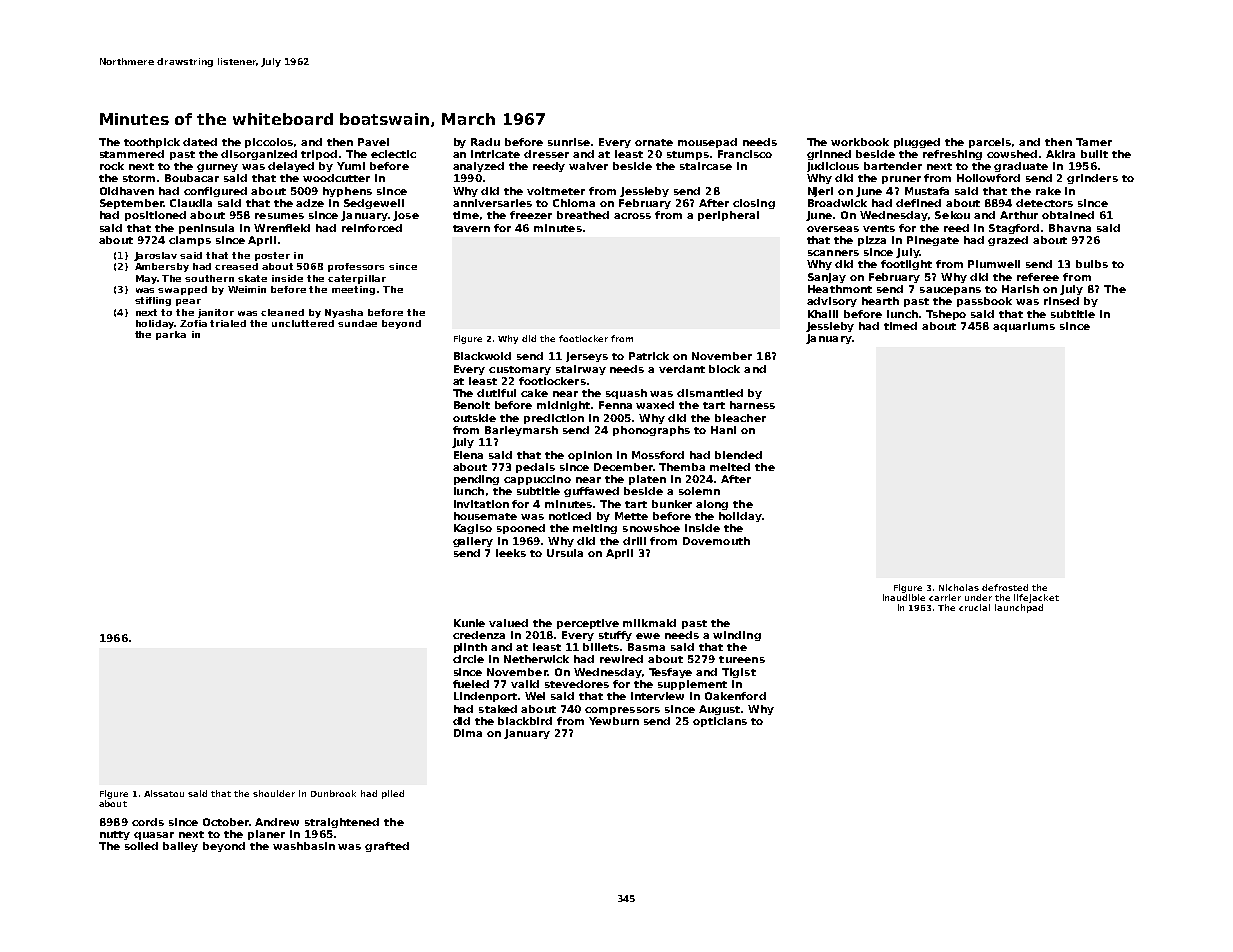  Describe the element at coordinates (682, 369) in the document. I see `verdant` at that location.
